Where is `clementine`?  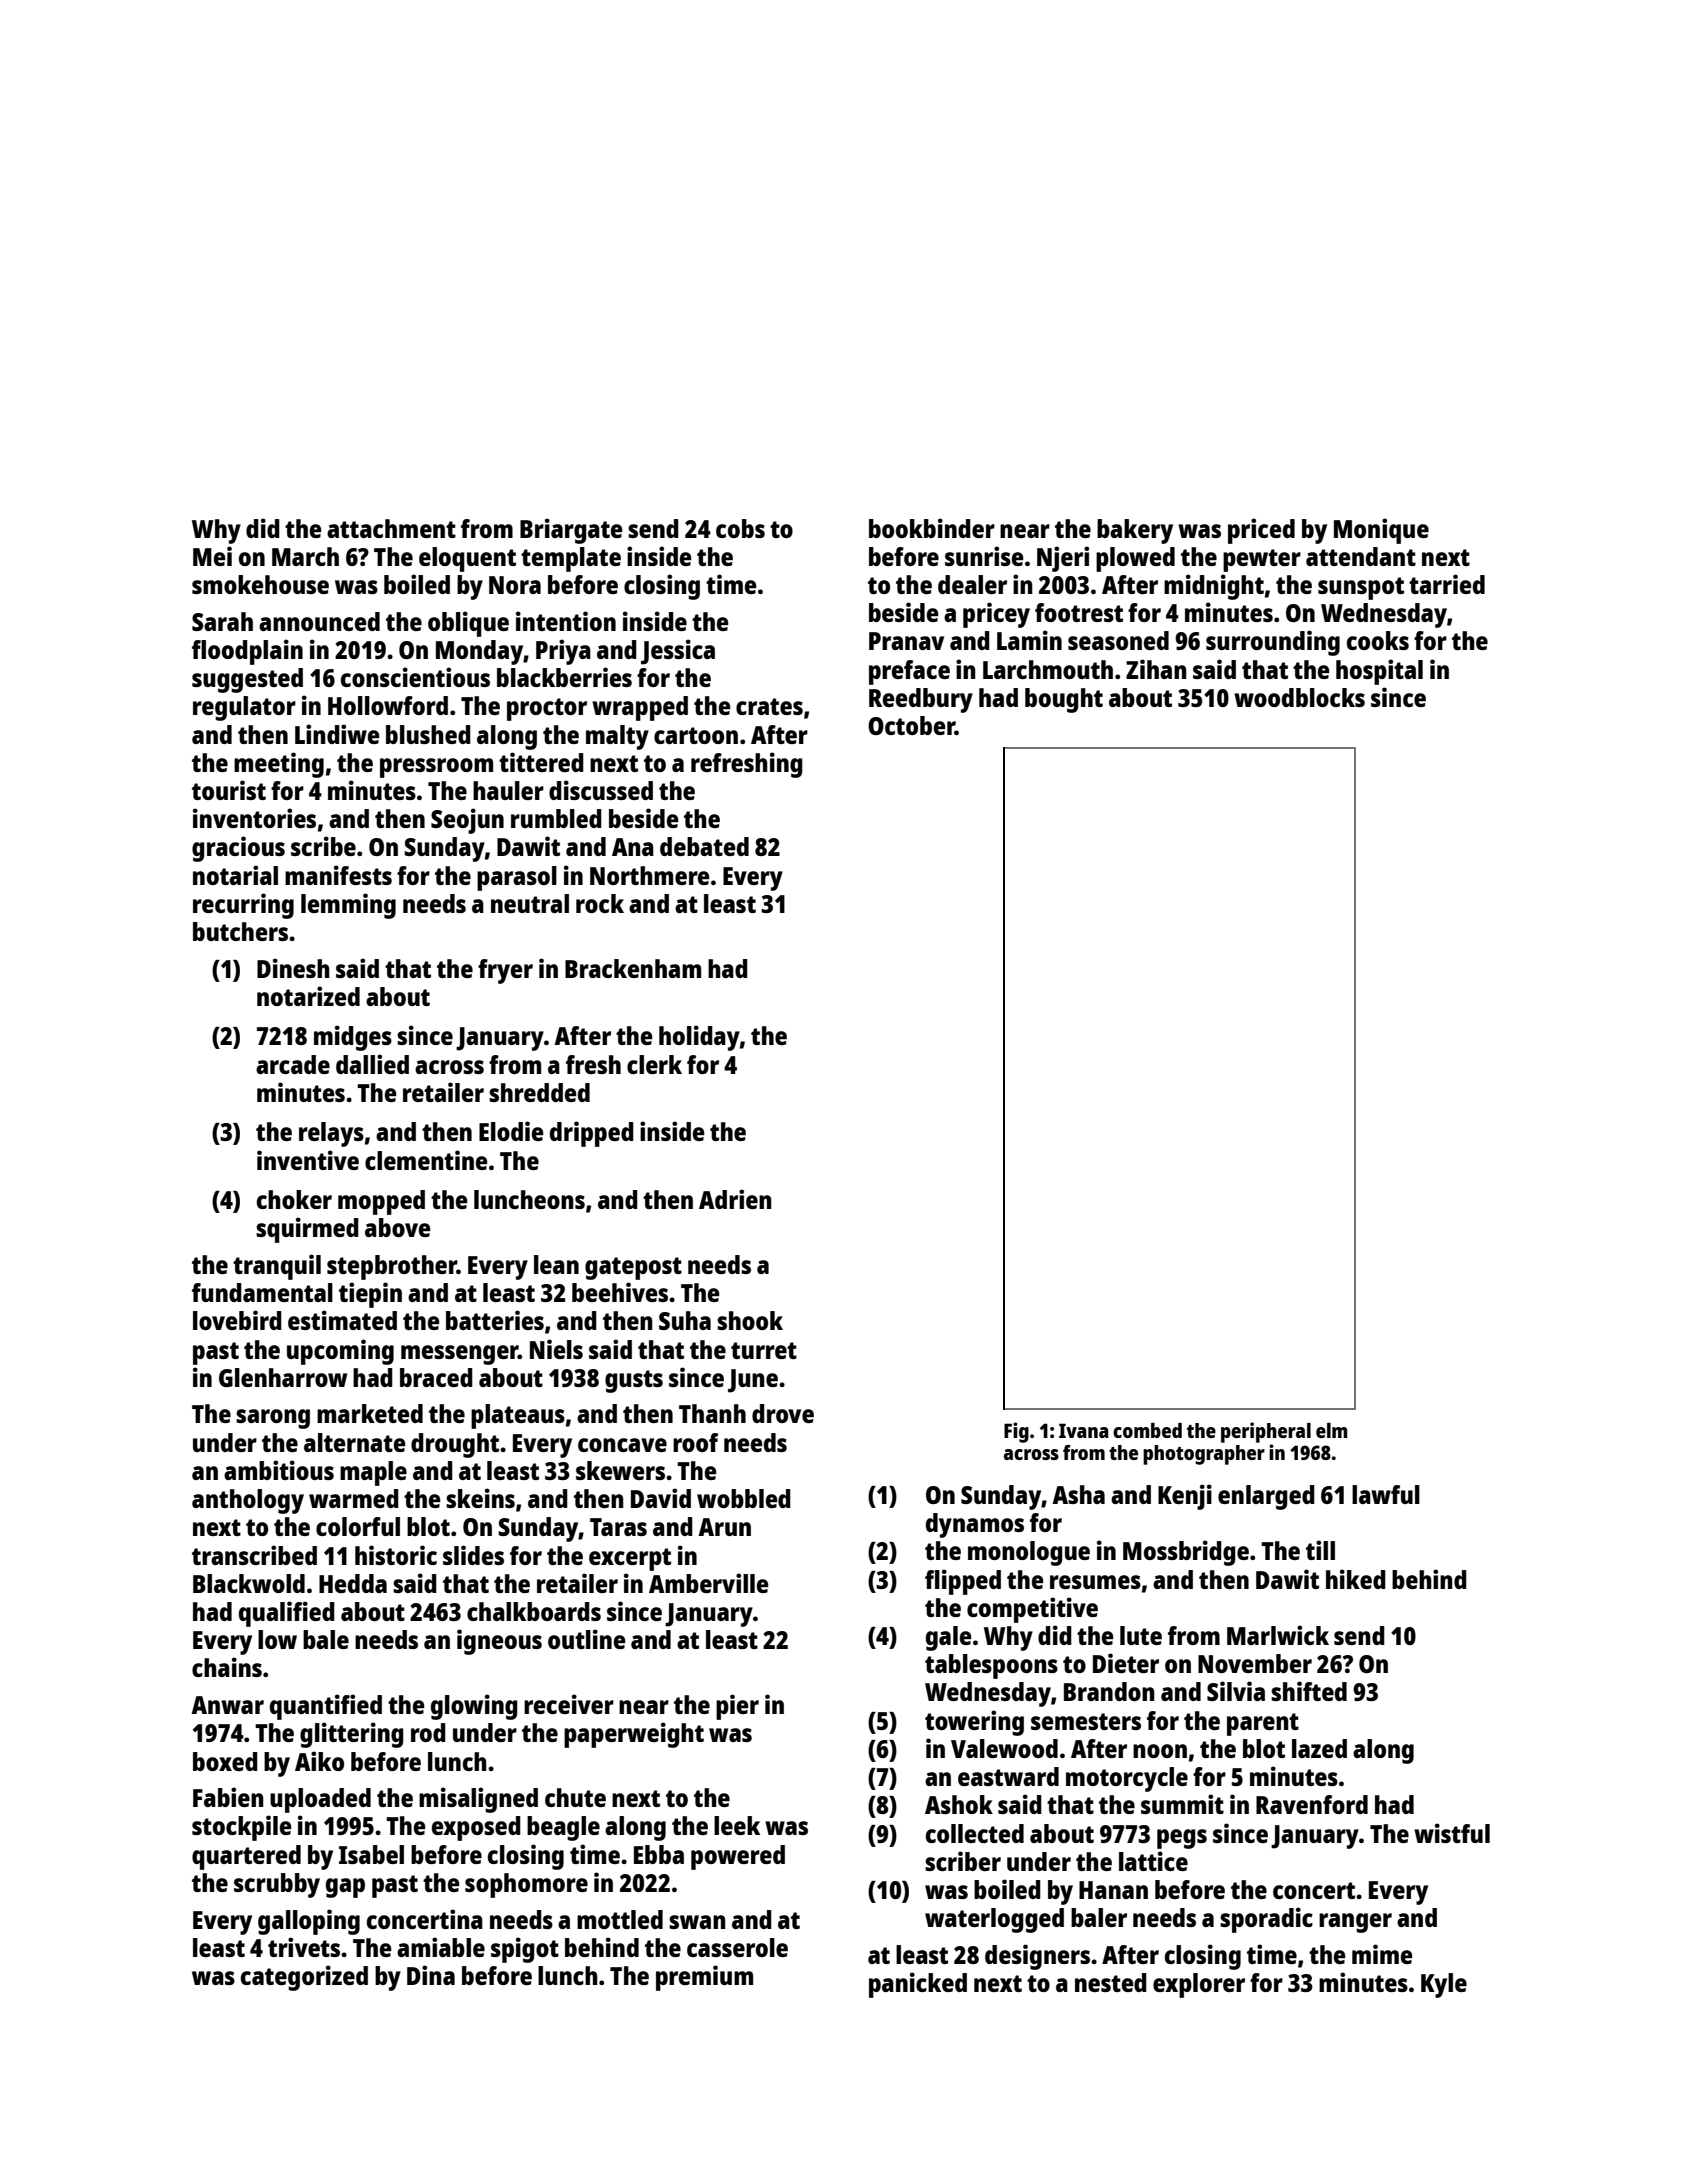
clementine is located at coordinates (426, 1160).
